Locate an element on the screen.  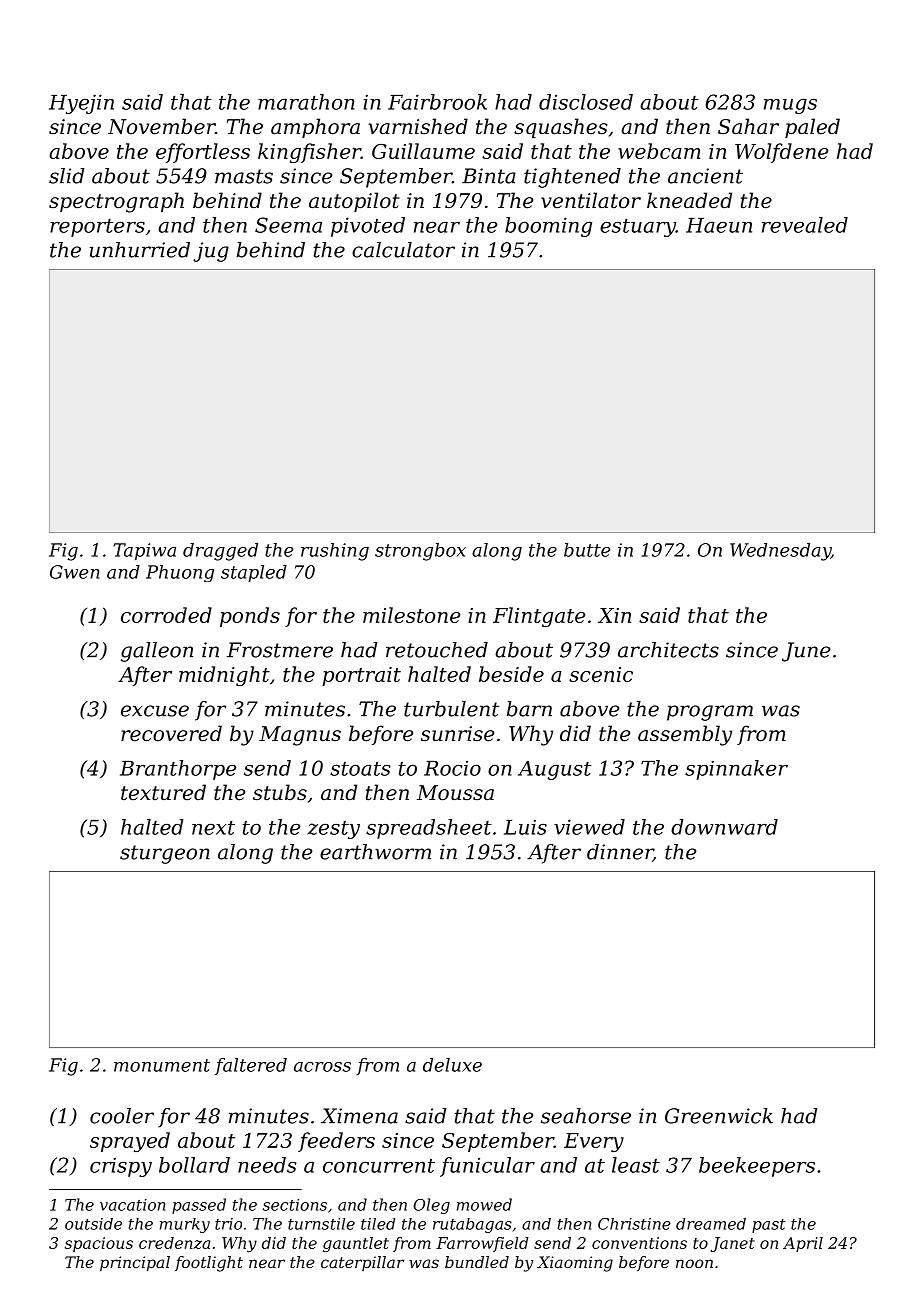
disclosed is located at coordinates (586, 102).
